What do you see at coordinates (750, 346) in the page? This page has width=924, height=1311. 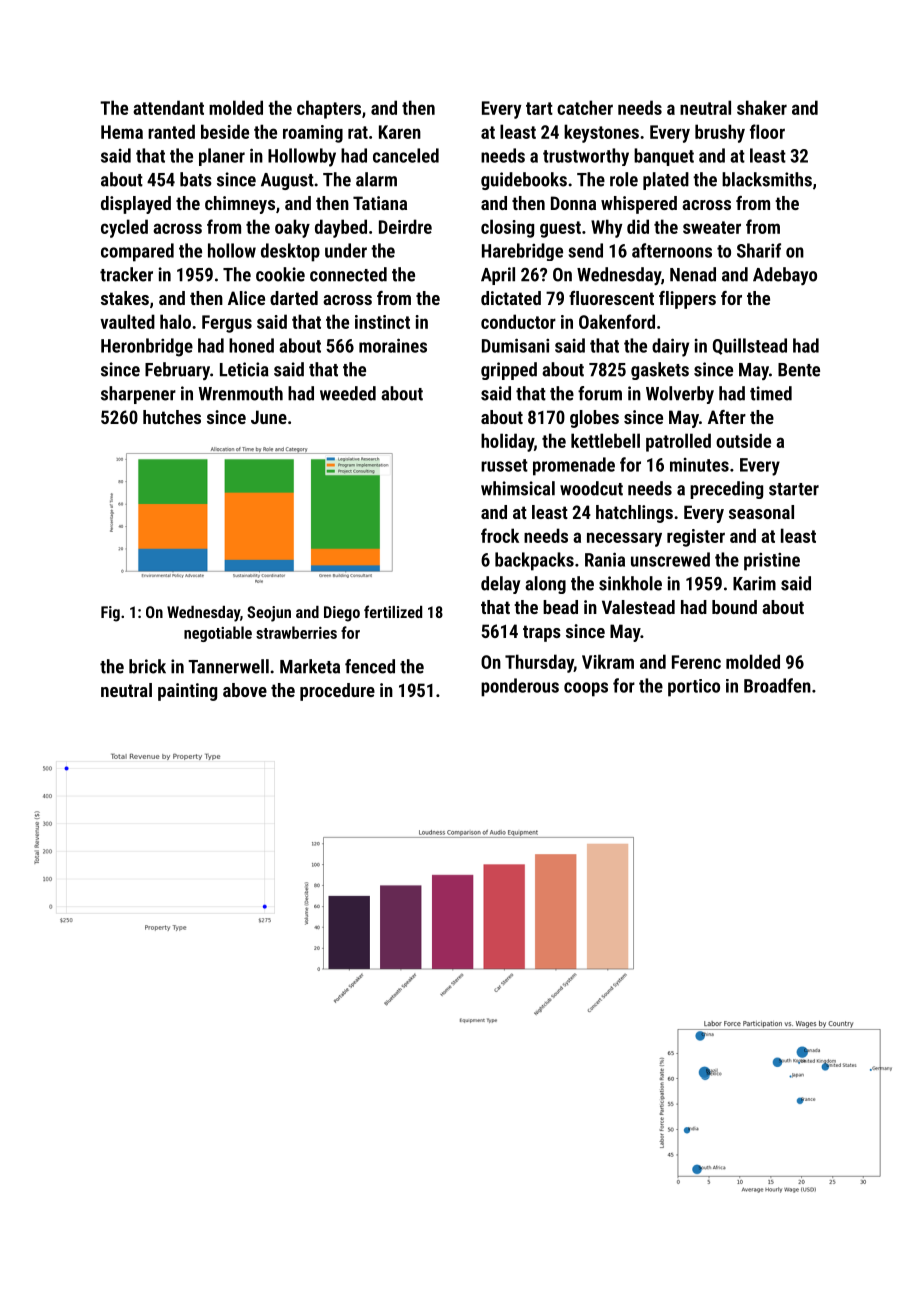 I see `Quillstead` at bounding box center [750, 346].
